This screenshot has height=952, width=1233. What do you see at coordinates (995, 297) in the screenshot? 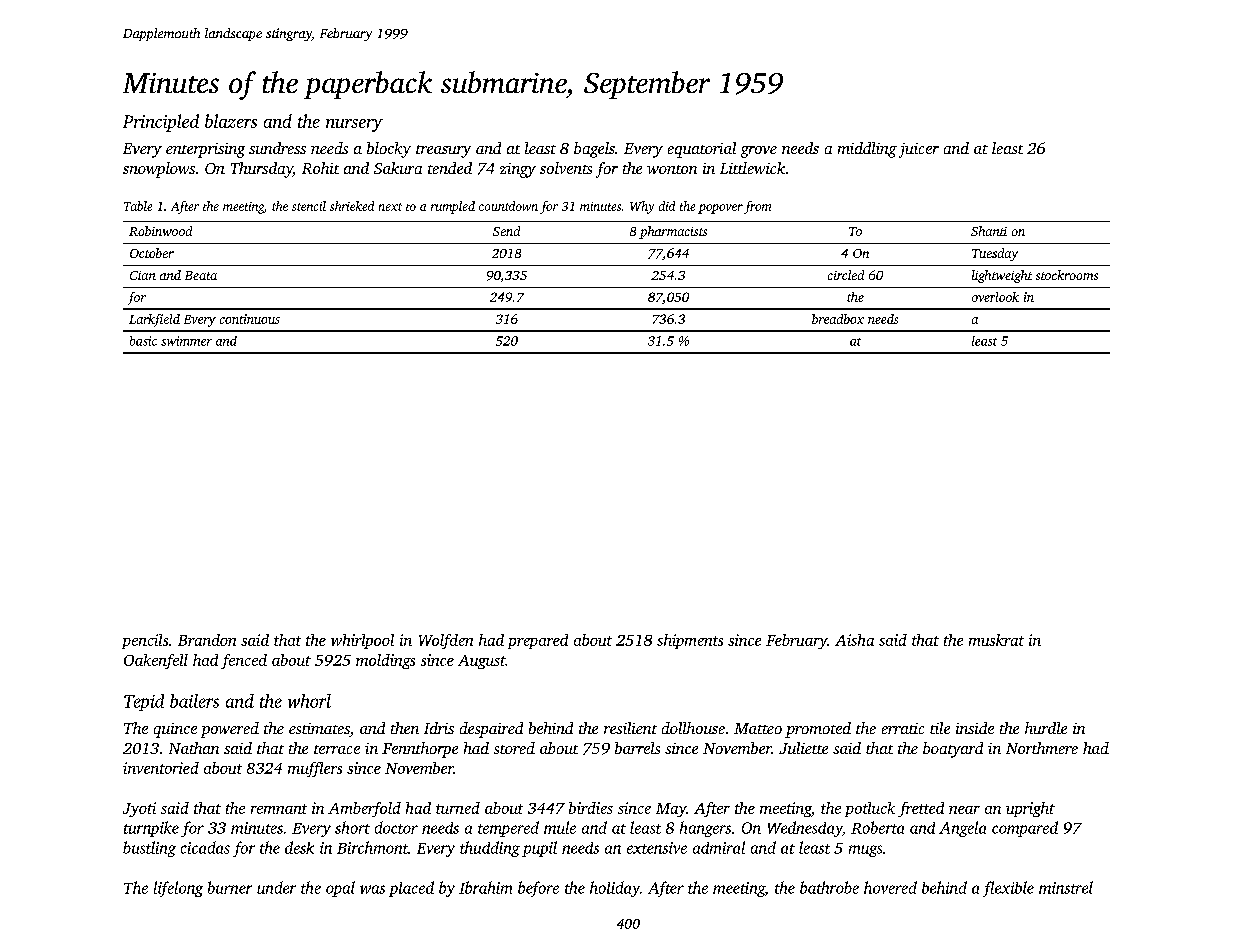
I see `overlook` at bounding box center [995, 297].
